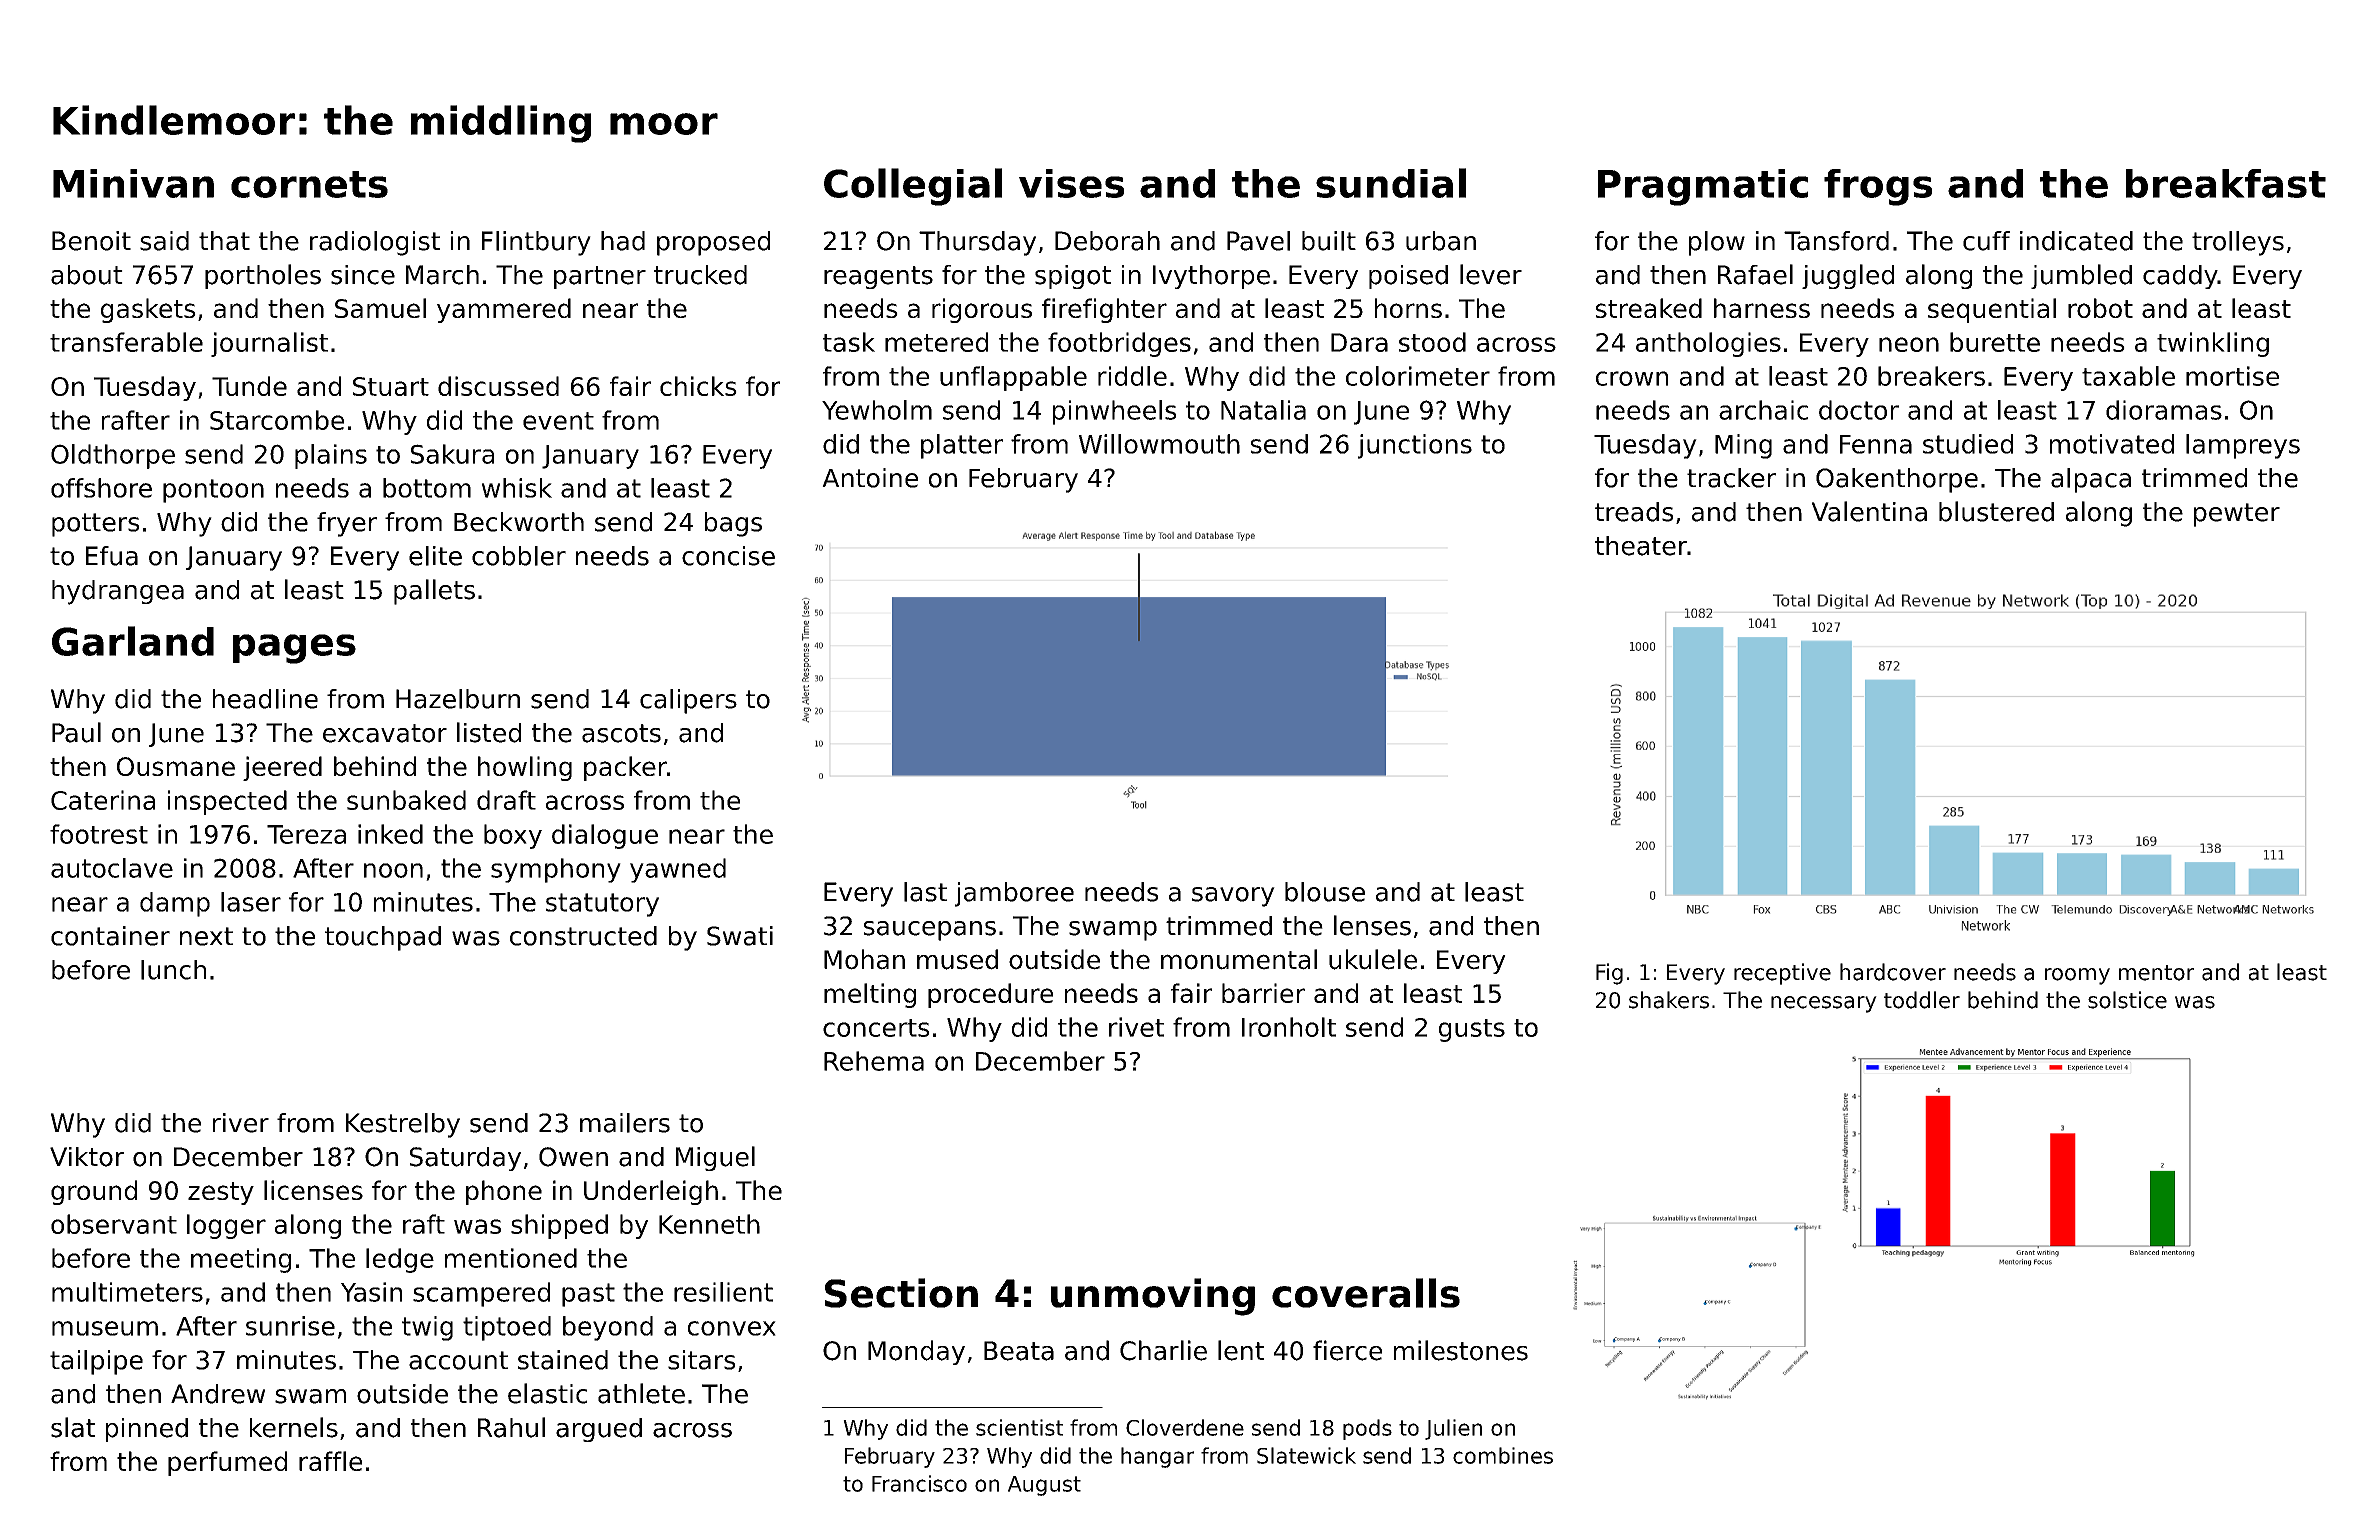  Describe the element at coordinates (2127, 1000) in the screenshot. I see `solstice` at that location.
